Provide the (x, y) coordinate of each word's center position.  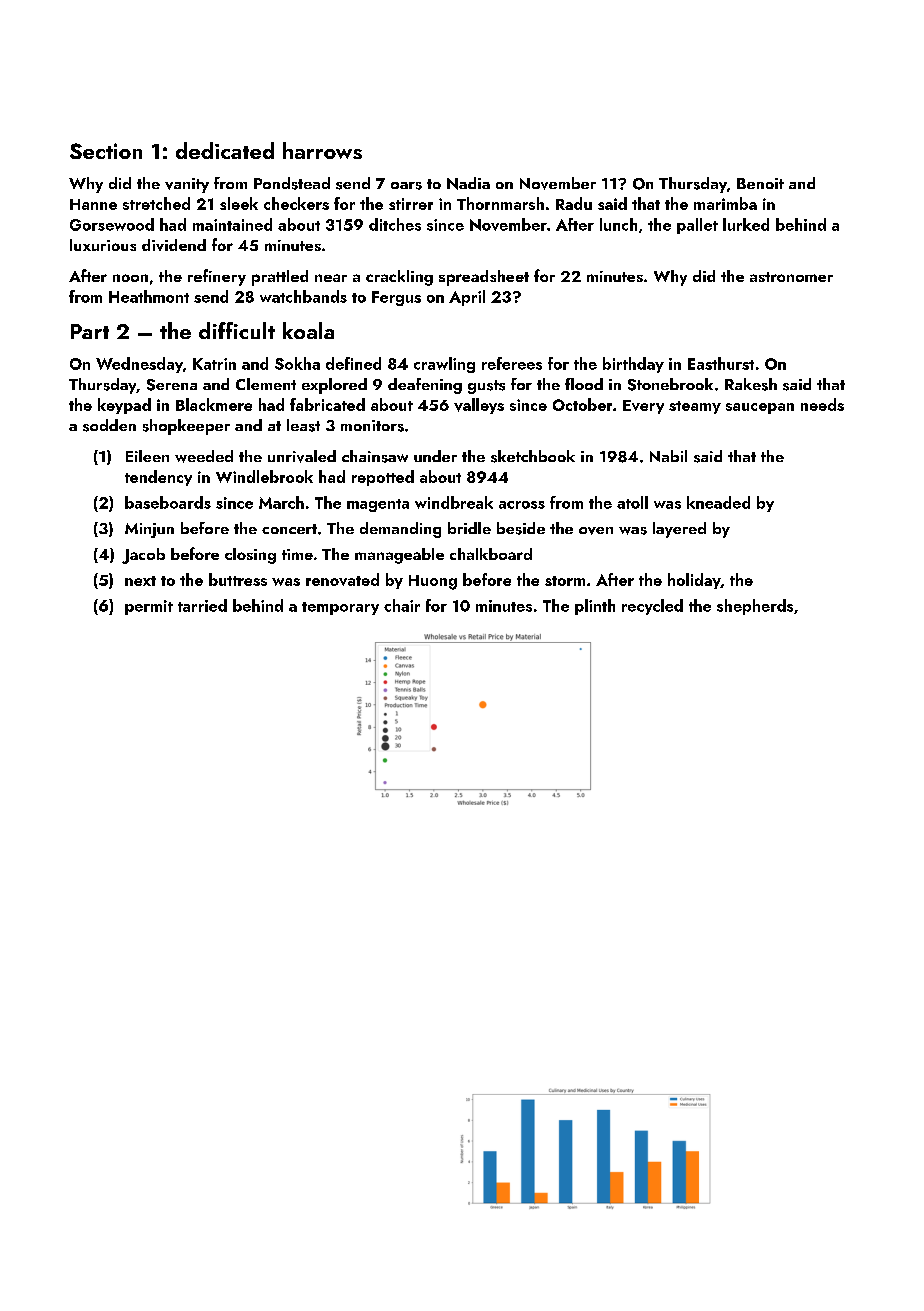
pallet (697, 226)
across (522, 505)
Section (106, 151)
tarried (202, 605)
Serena (172, 385)
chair (402, 605)
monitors (372, 426)
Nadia (468, 183)
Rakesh (751, 384)
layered (679, 530)
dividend (174, 245)
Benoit (760, 183)
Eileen (147, 456)
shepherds (755, 607)
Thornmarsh (500, 203)
